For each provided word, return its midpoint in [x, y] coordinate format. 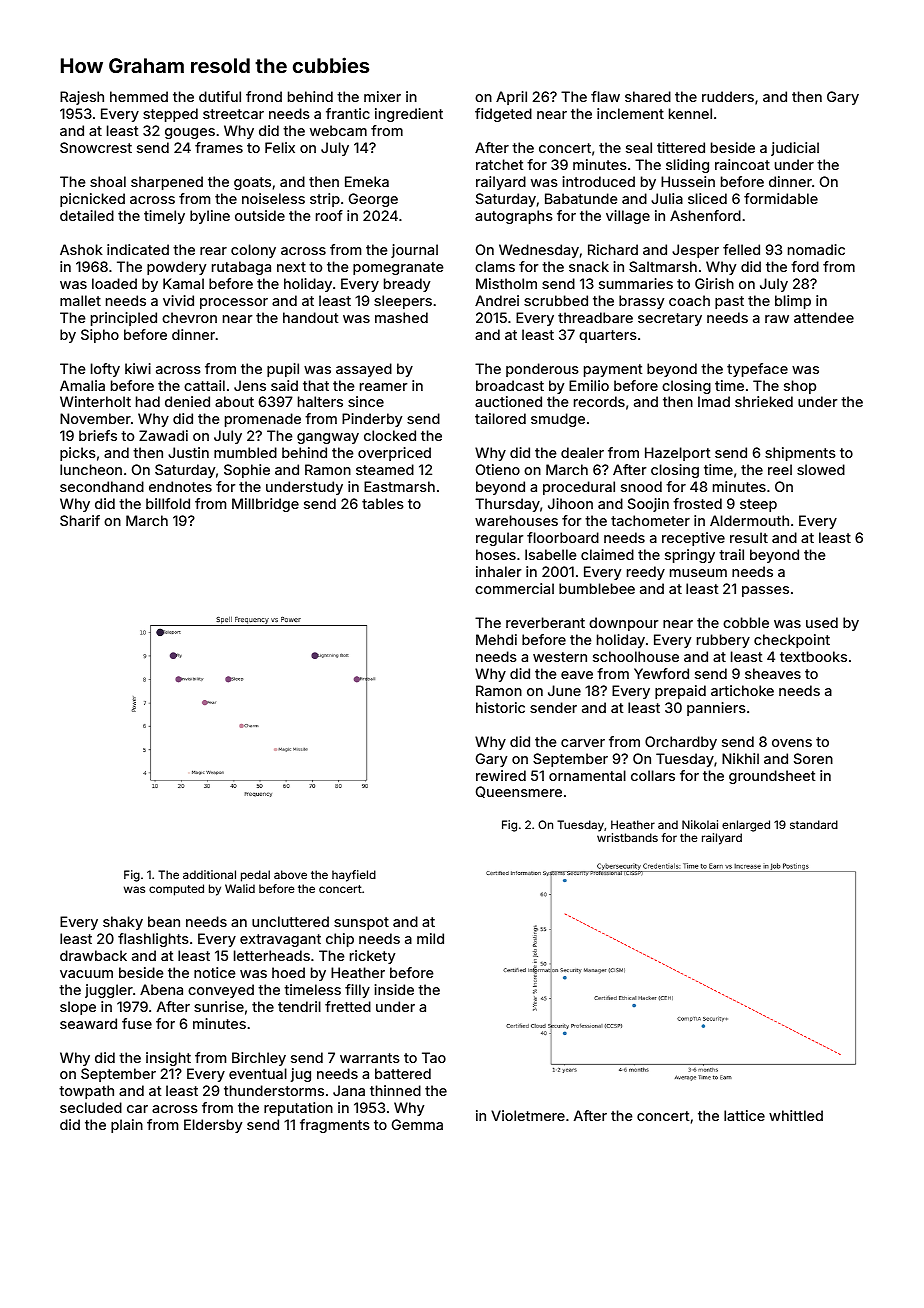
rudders [728, 96]
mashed [401, 317]
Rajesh [82, 98]
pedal [255, 876]
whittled [796, 1115]
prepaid [680, 692]
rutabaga [241, 268]
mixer [382, 96]
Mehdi [496, 639]
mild [430, 938]
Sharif [80, 520]
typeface [757, 370]
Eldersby [213, 1126]
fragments [335, 1126]
